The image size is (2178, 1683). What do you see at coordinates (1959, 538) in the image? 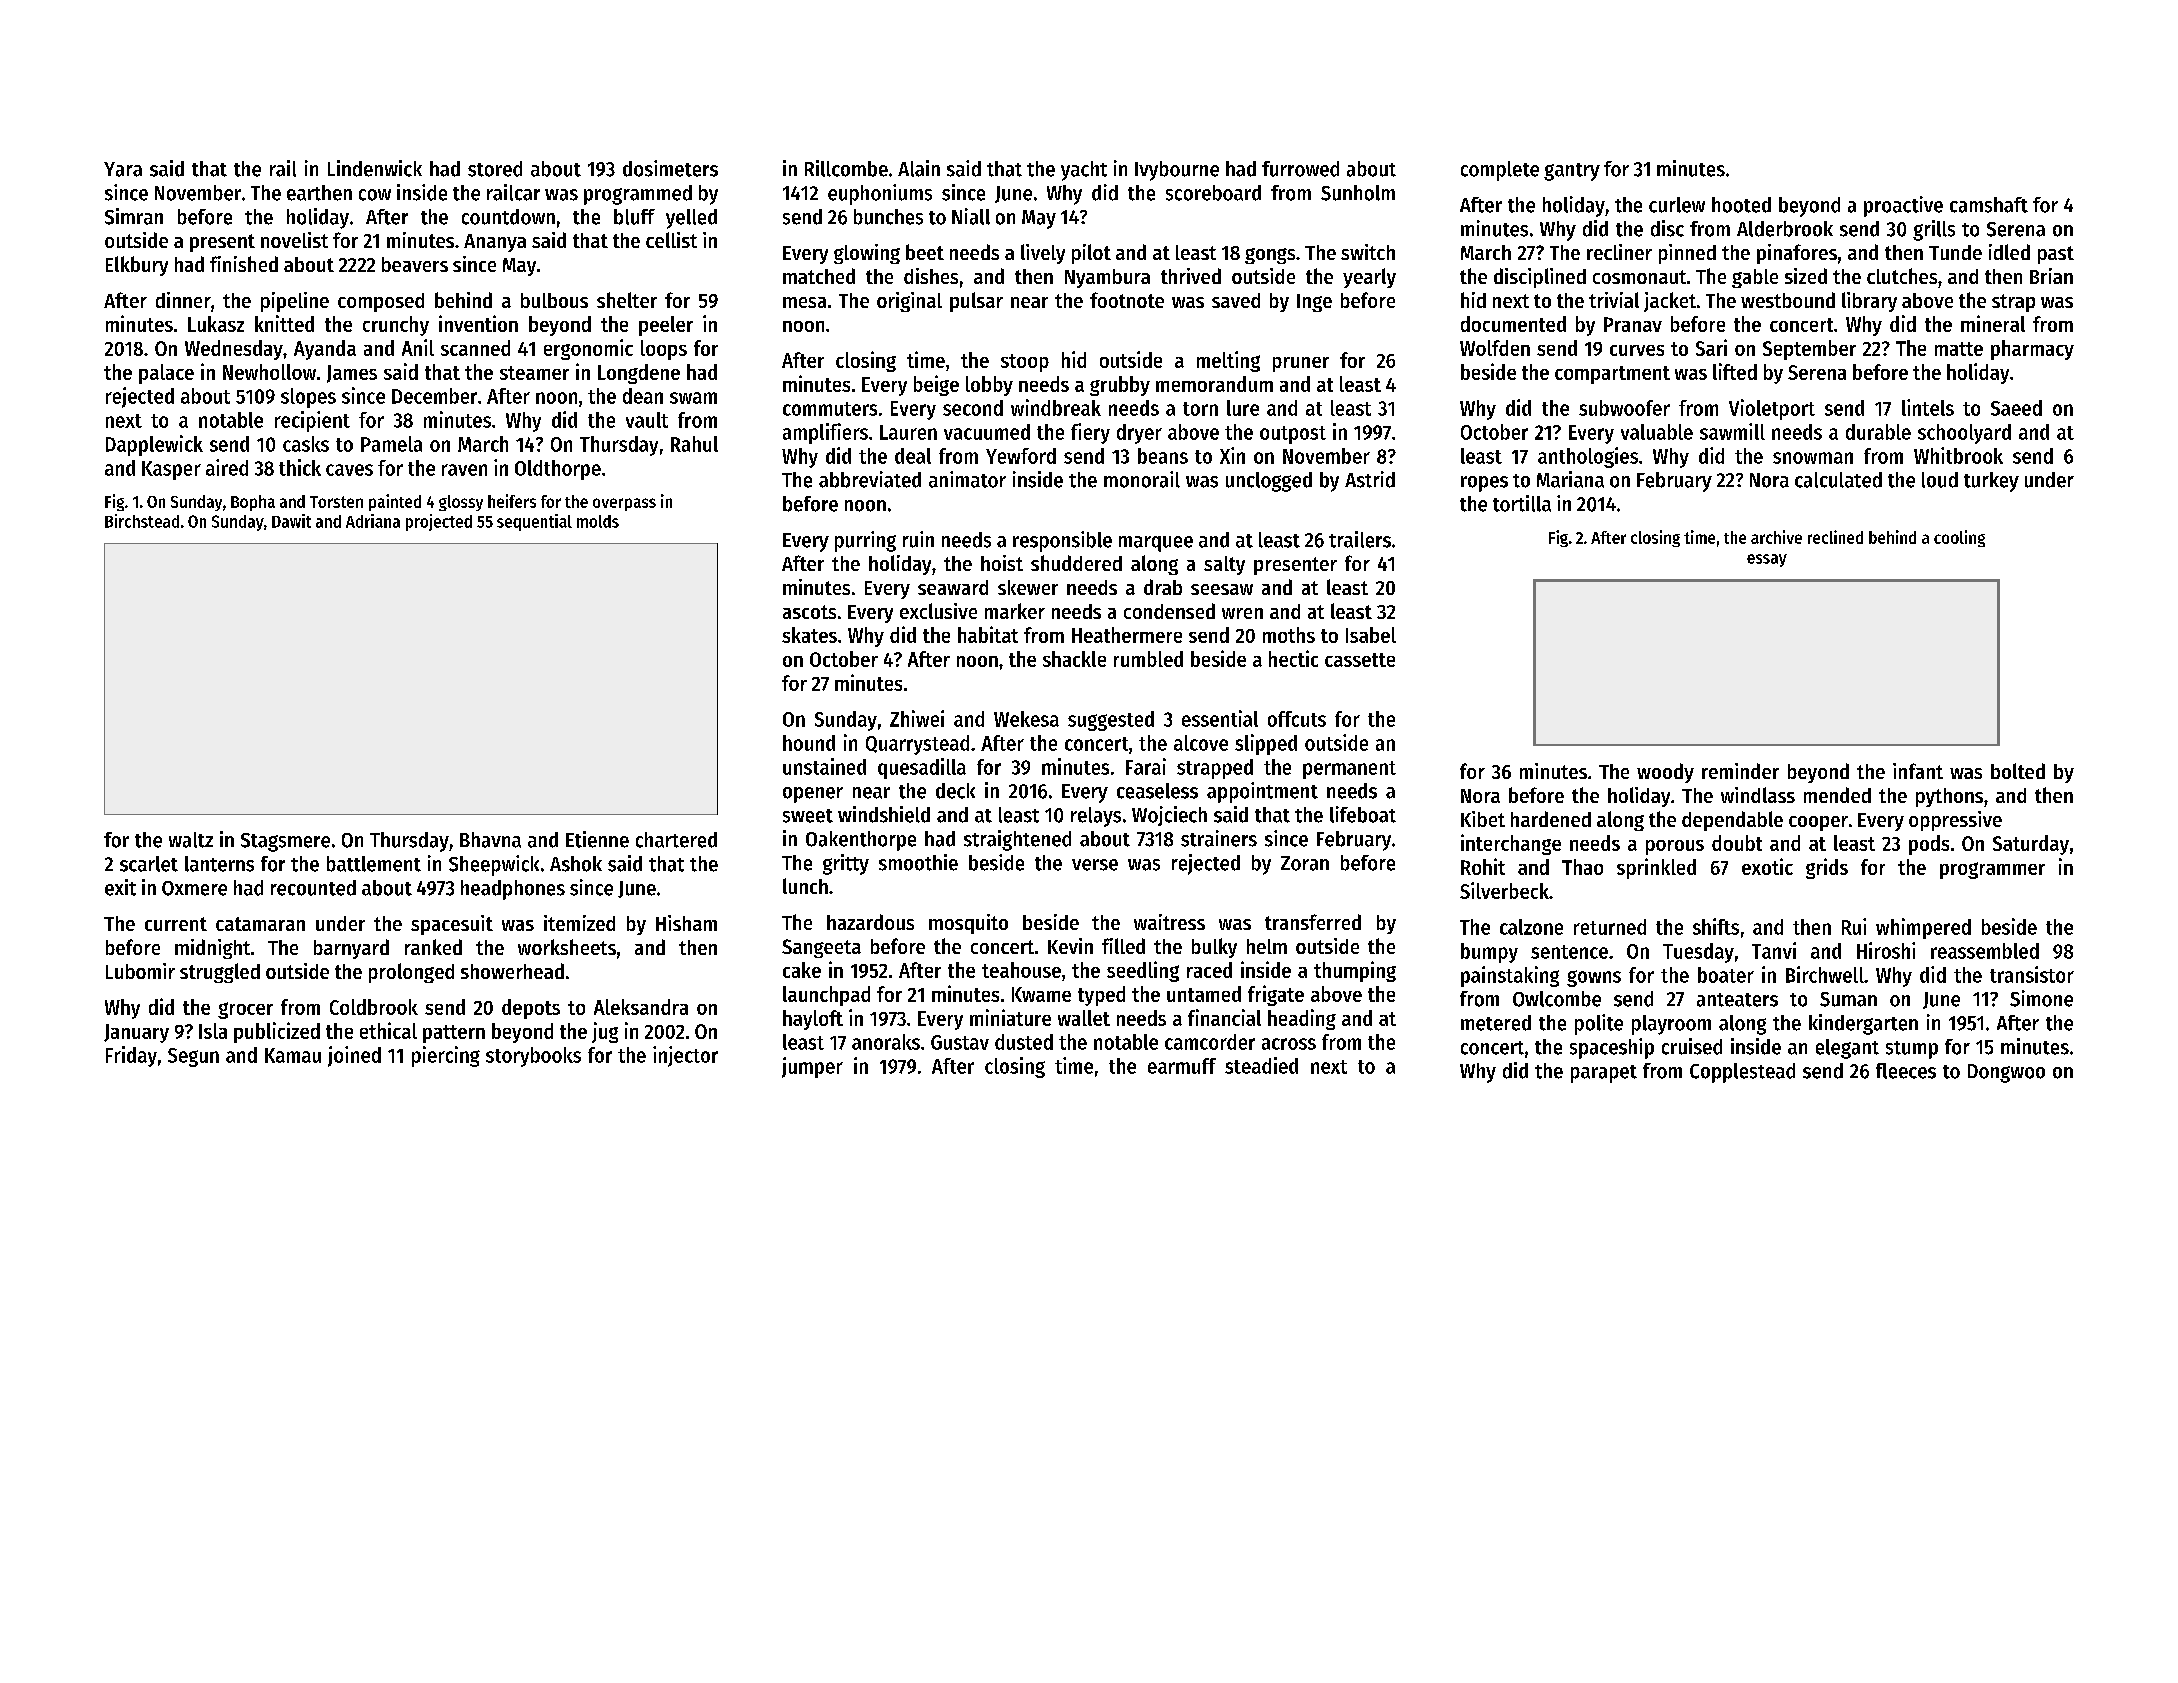
I see `cooling` at bounding box center [1959, 538].
